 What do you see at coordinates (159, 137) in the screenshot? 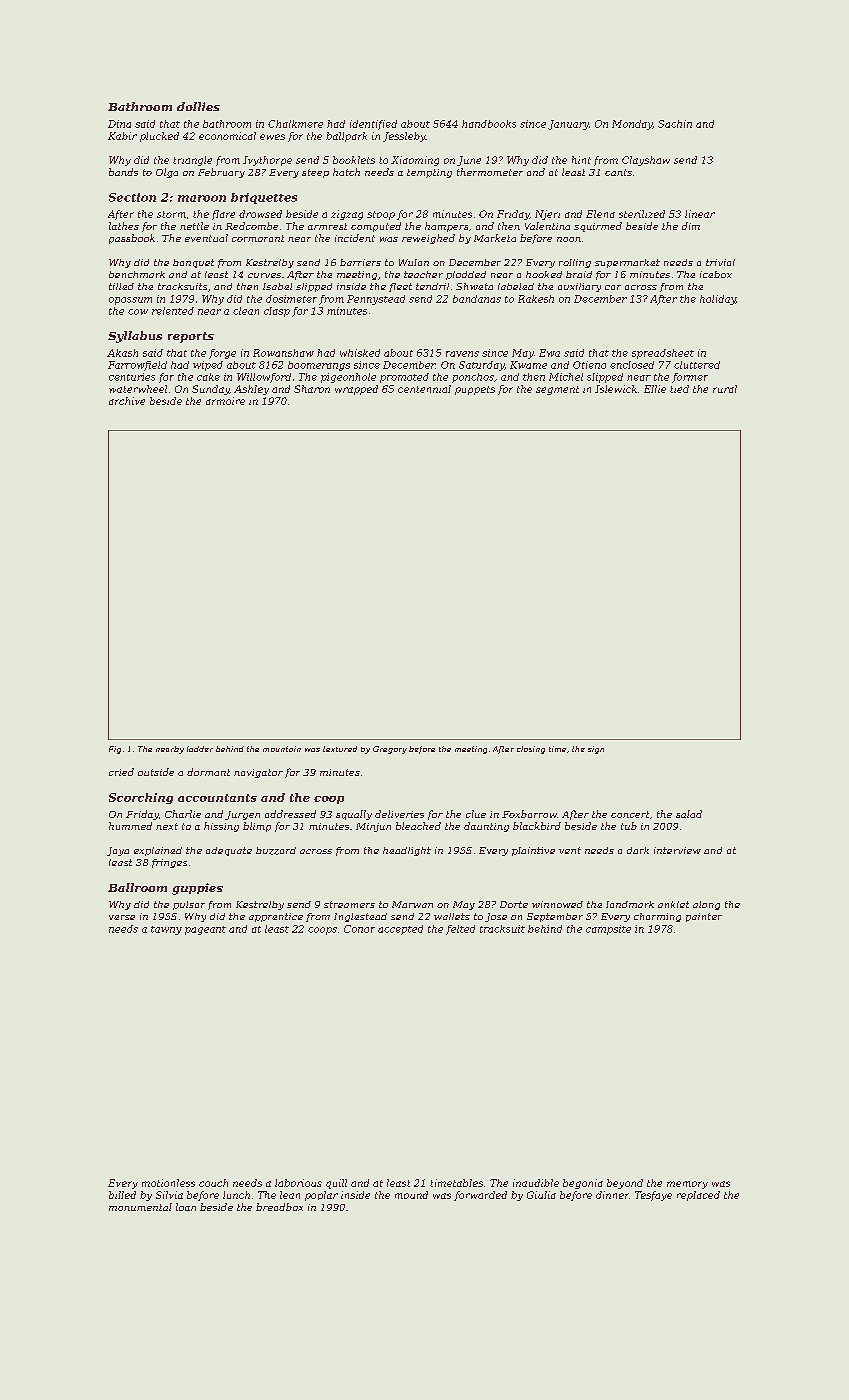
I see `plucked` at bounding box center [159, 137].
